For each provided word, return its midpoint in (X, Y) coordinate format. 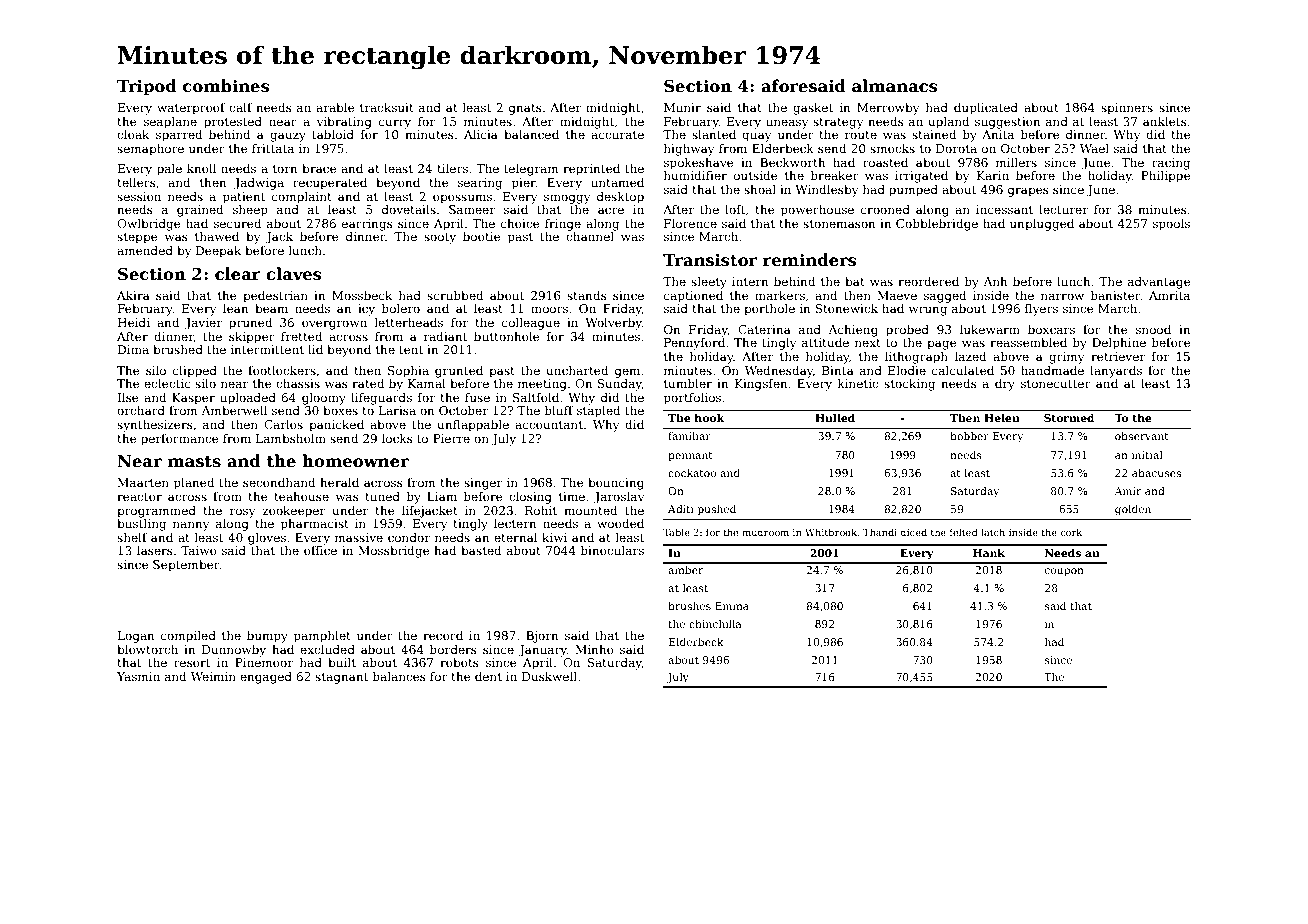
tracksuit (387, 107)
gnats (525, 109)
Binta (838, 370)
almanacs (895, 86)
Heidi (134, 322)
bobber (969, 436)
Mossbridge (393, 552)
